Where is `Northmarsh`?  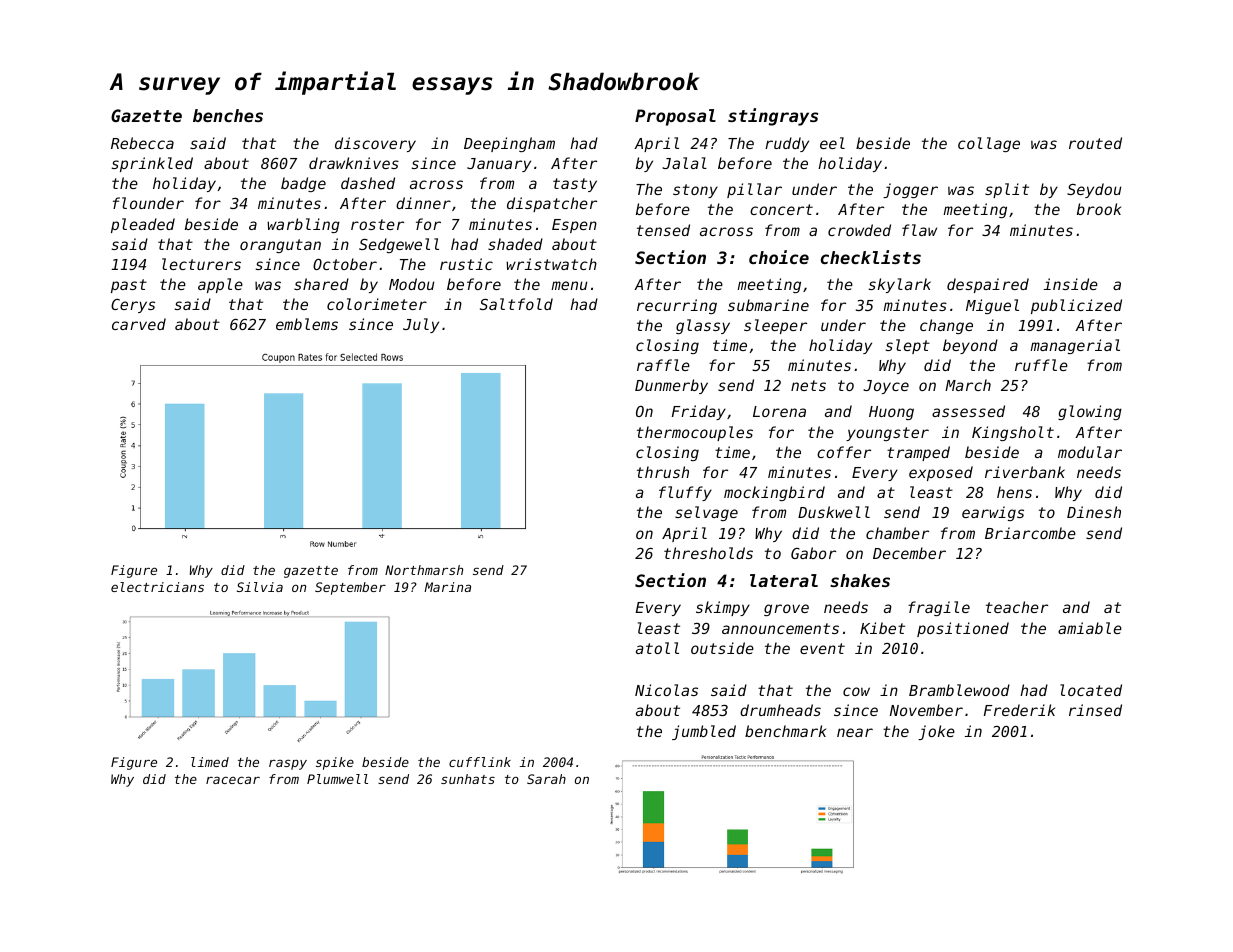
Northmarsh is located at coordinates (424, 570).
